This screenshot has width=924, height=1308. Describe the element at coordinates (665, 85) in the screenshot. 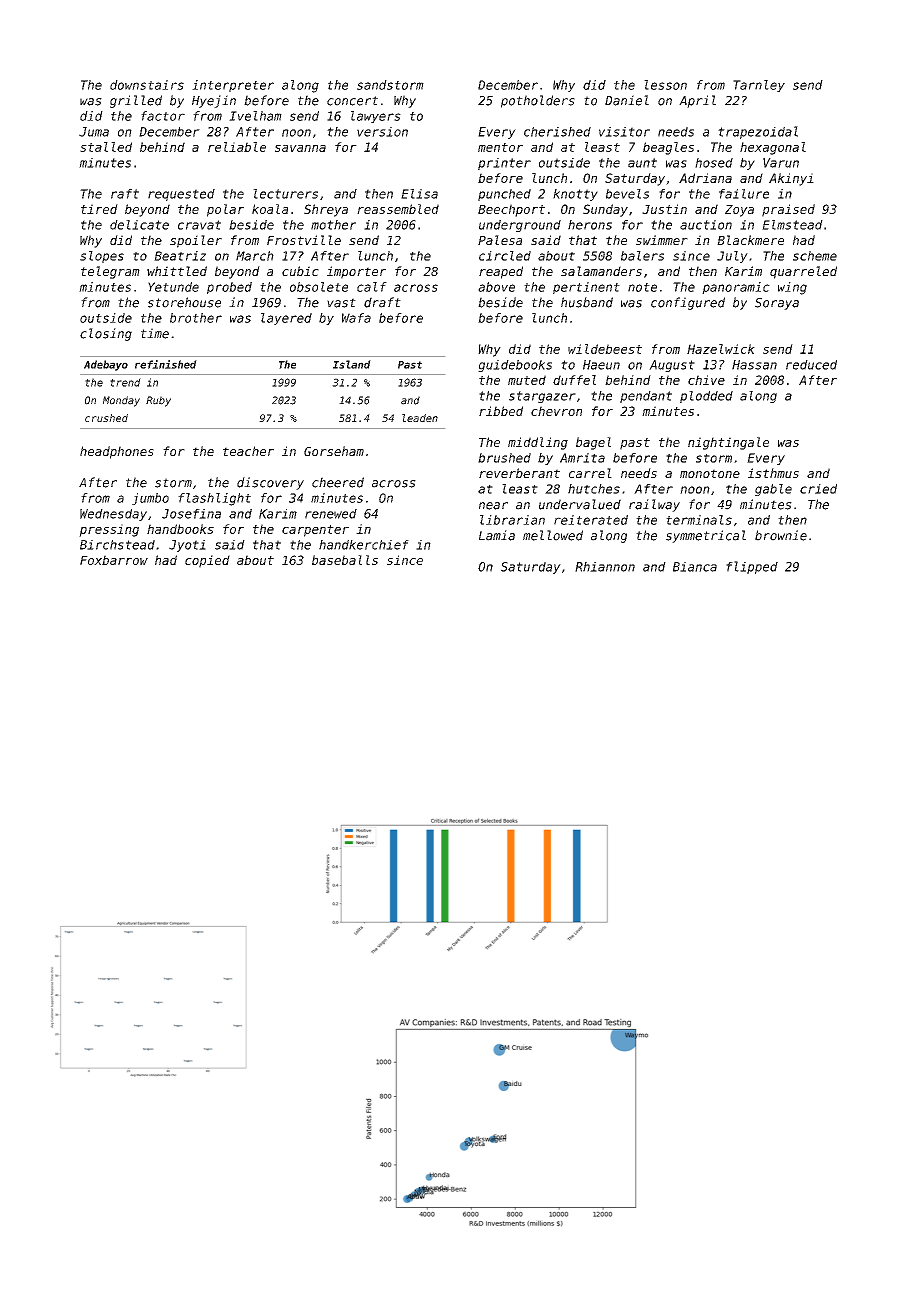

I see `lesson` at that location.
